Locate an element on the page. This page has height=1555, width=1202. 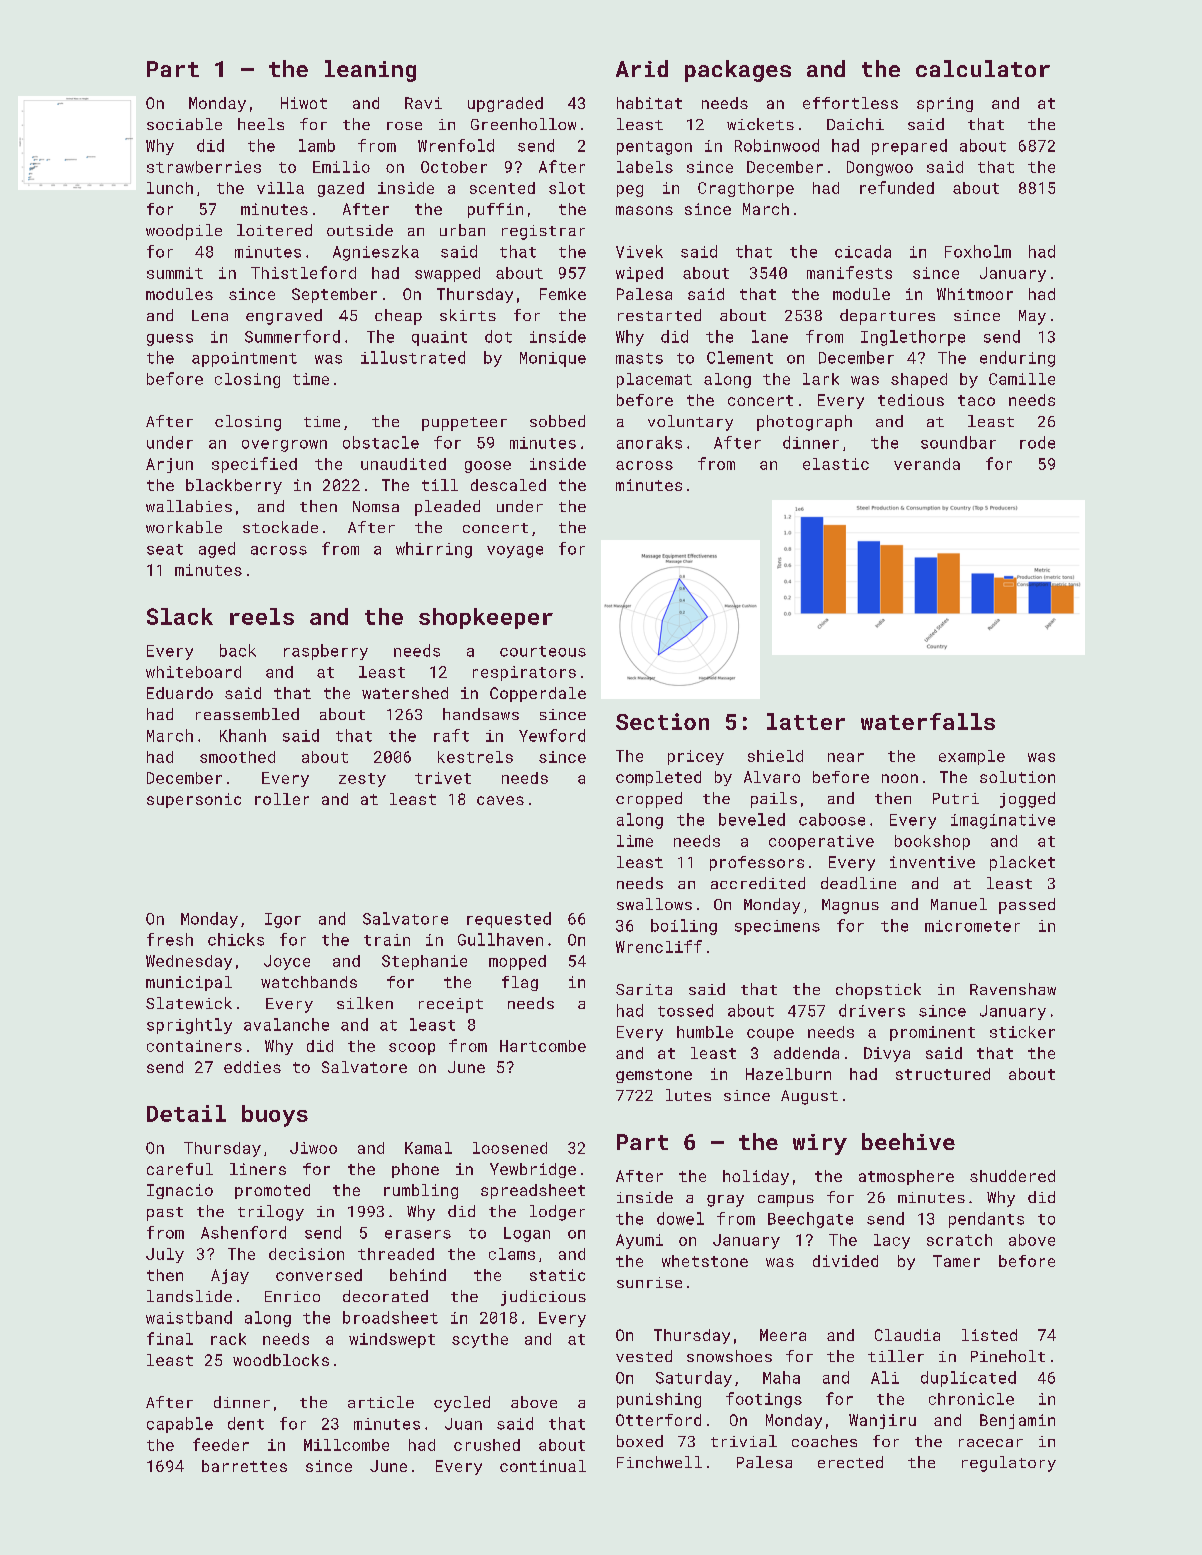
drivers is located at coordinates (872, 1010).
